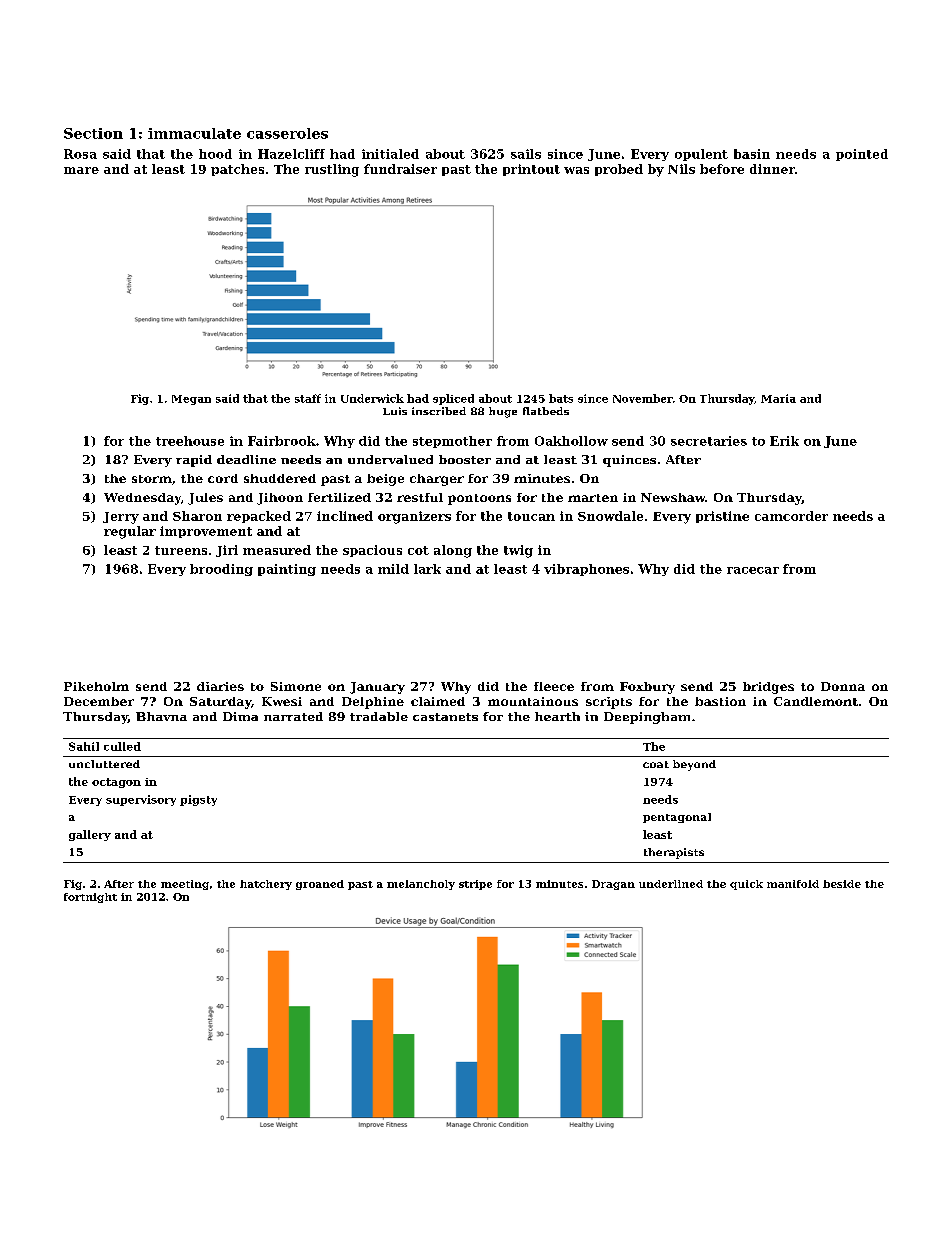 The height and width of the image is (1233, 952). What do you see at coordinates (843, 686) in the image?
I see `Donna` at bounding box center [843, 686].
